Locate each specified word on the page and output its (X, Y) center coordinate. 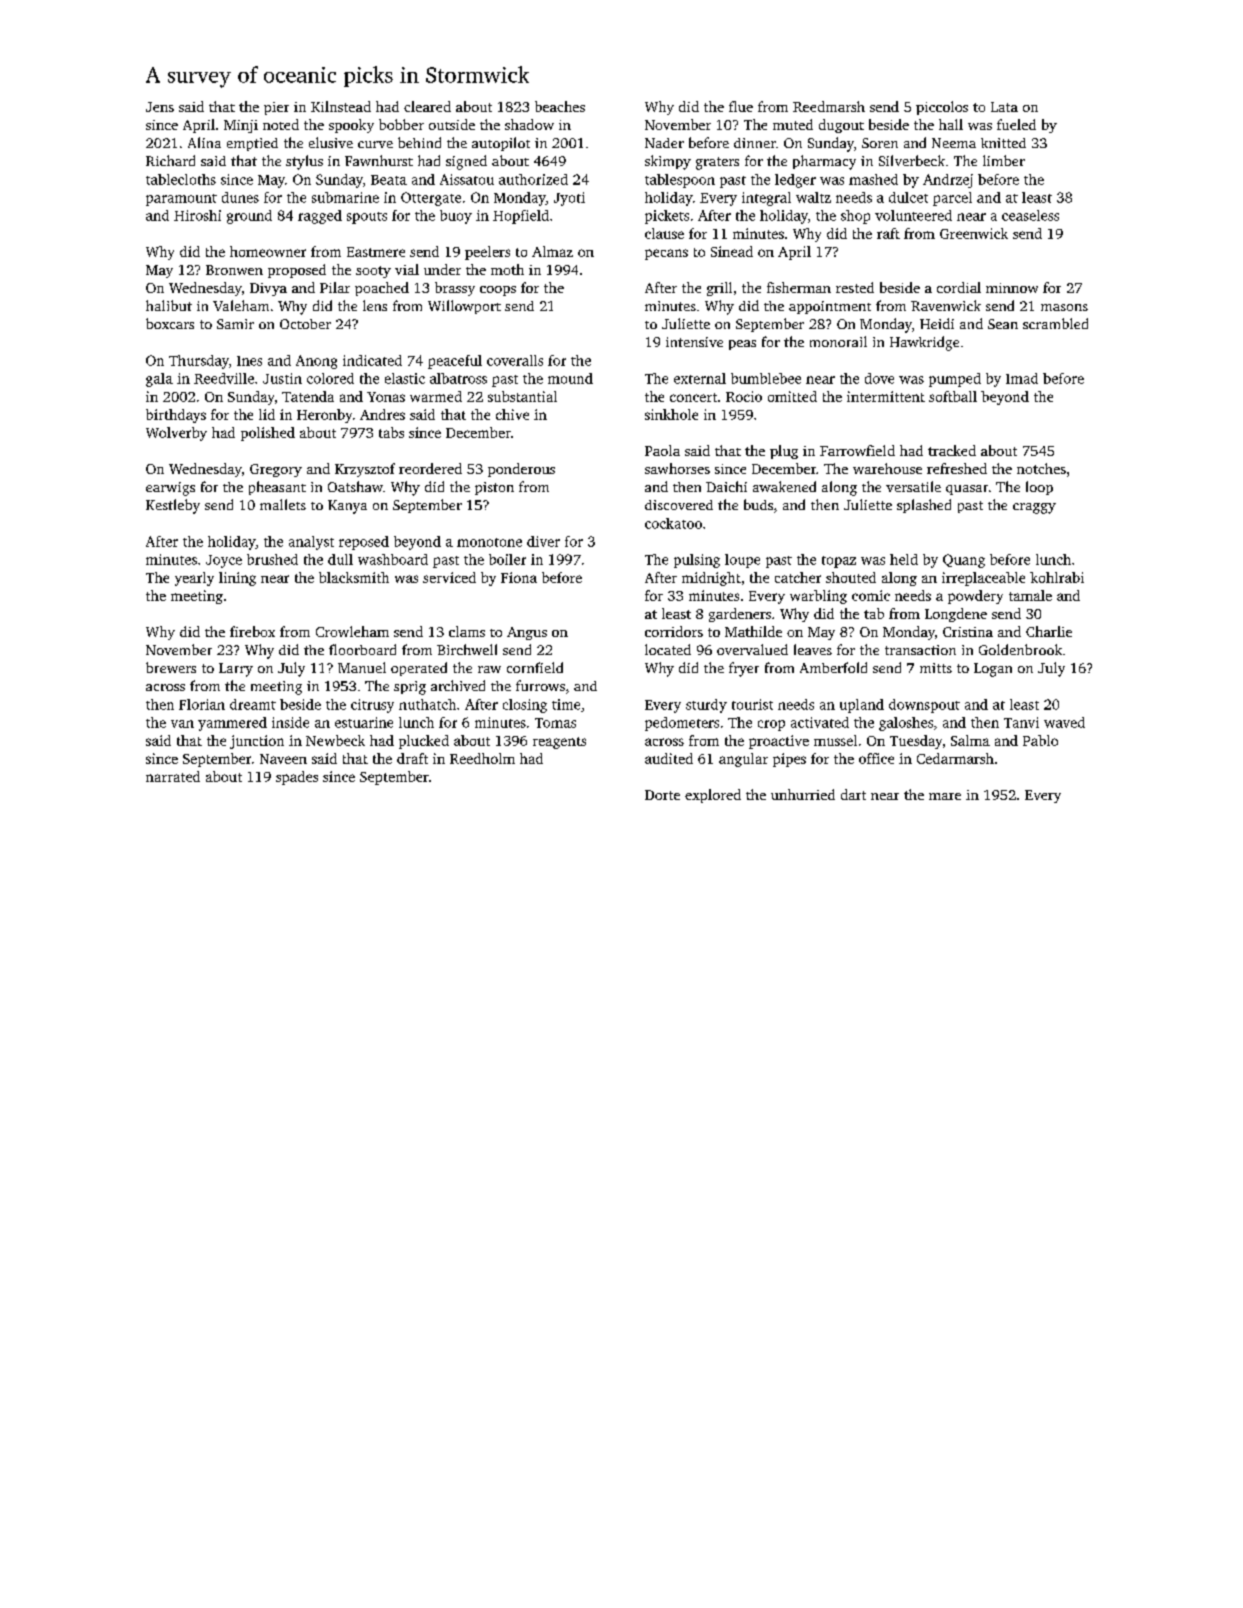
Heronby (324, 416)
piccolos (942, 108)
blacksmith (354, 577)
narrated (173, 776)
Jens (160, 107)
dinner (755, 143)
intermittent (886, 396)
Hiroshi (197, 215)
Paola (662, 450)
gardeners (740, 615)
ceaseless (1030, 215)
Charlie (1049, 631)
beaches (560, 106)
